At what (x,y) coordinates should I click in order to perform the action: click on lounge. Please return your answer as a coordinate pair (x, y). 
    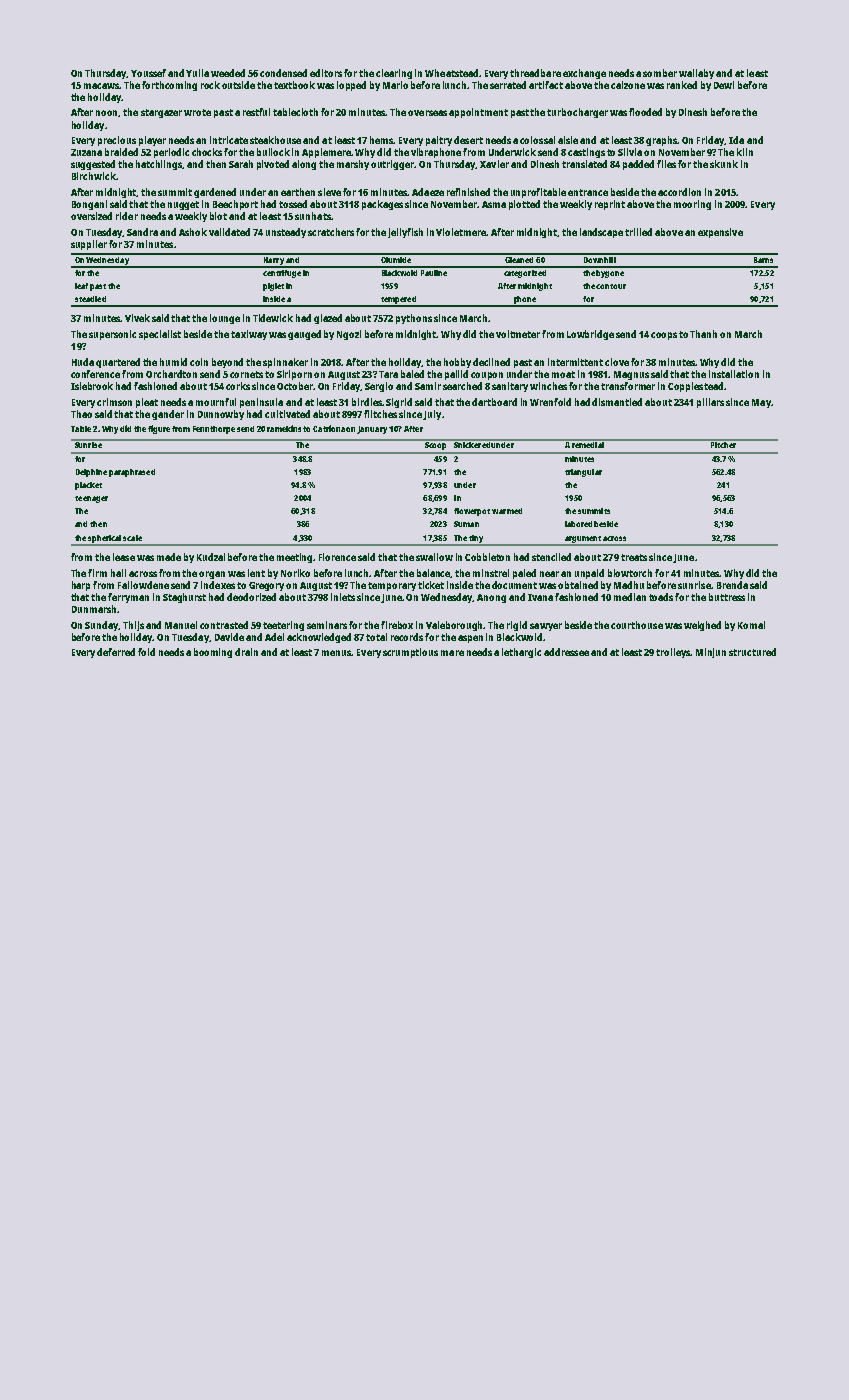
    Looking at the image, I should click on (225, 319).
